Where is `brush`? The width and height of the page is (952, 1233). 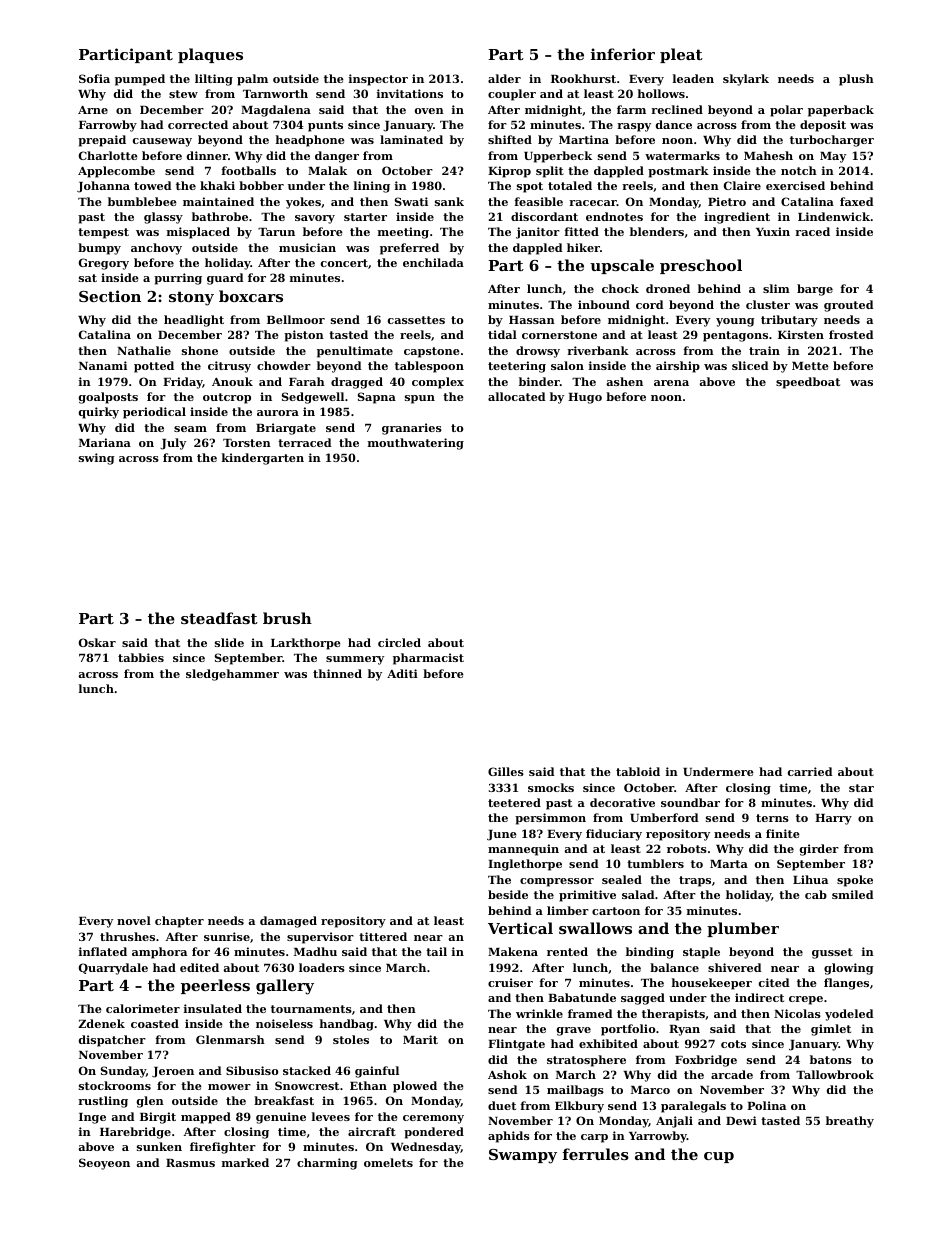 brush is located at coordinates (287, 618).
